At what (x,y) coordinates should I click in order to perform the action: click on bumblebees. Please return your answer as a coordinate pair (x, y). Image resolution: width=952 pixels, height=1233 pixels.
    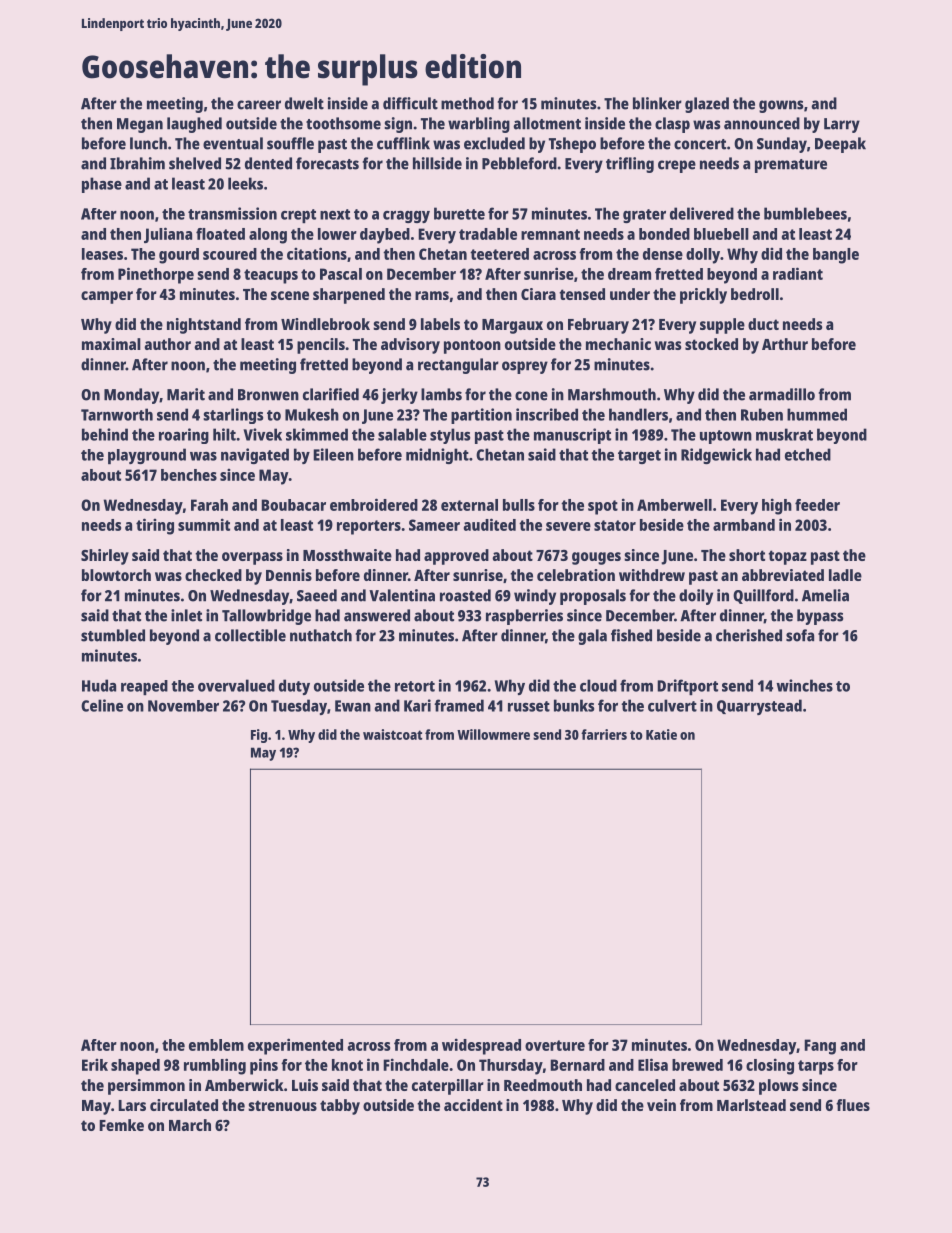
    Looking at the image, I should click on (805, 213).
